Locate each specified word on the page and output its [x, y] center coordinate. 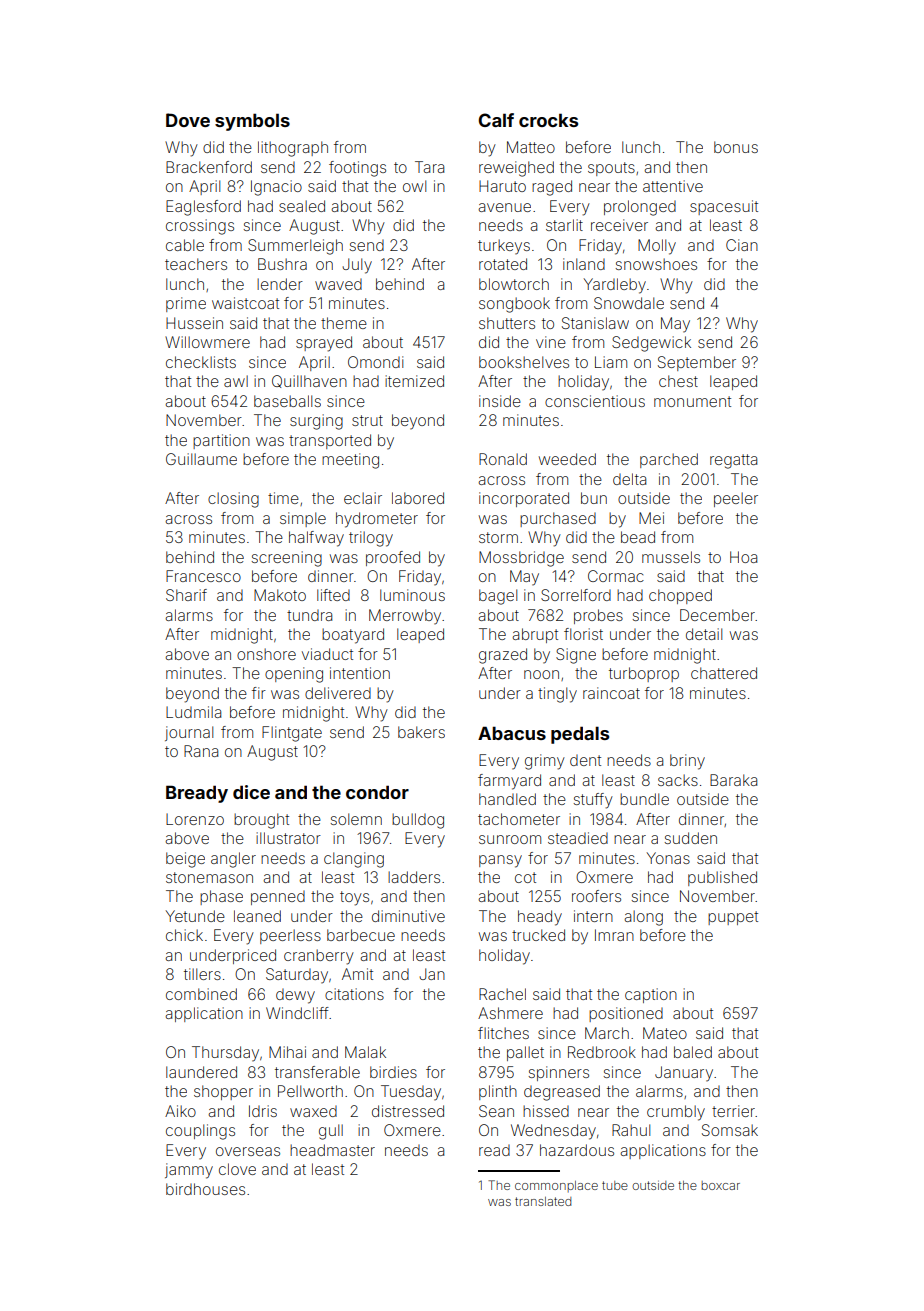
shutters [507, 323]
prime [186, 304]
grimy [545, 762]
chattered [724, 673]
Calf [496, 120]
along [643, 918]
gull [331, 1132]
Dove [188, 120]
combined [201, 994]
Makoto [280, 595]
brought [261, 821]
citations [354, 994]
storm [498, 537]
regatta [733, 461]
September [697, 363]
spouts [611, 169]
